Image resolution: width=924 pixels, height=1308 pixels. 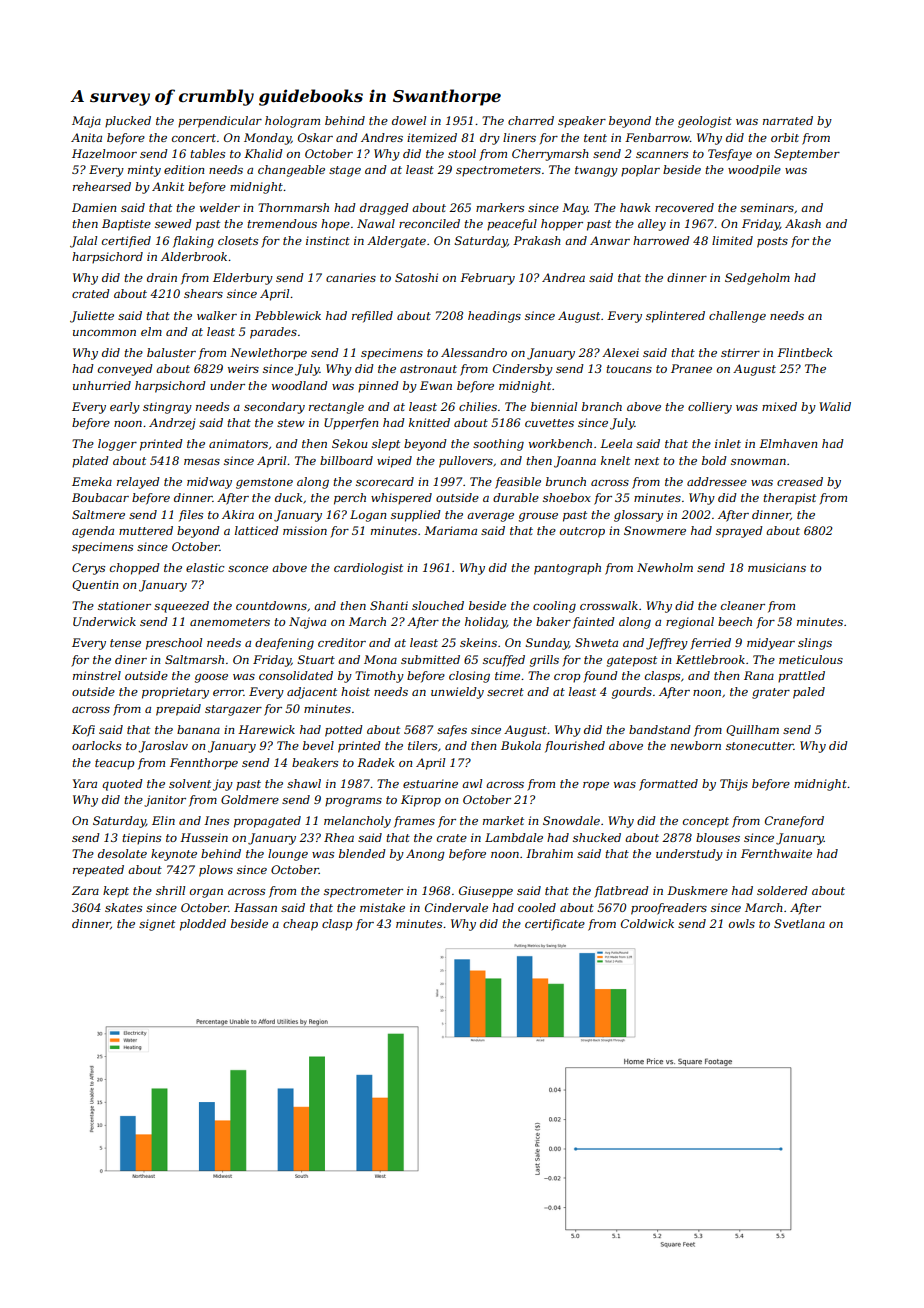 I want to click on minstrel, so click(x=97, y=675).
